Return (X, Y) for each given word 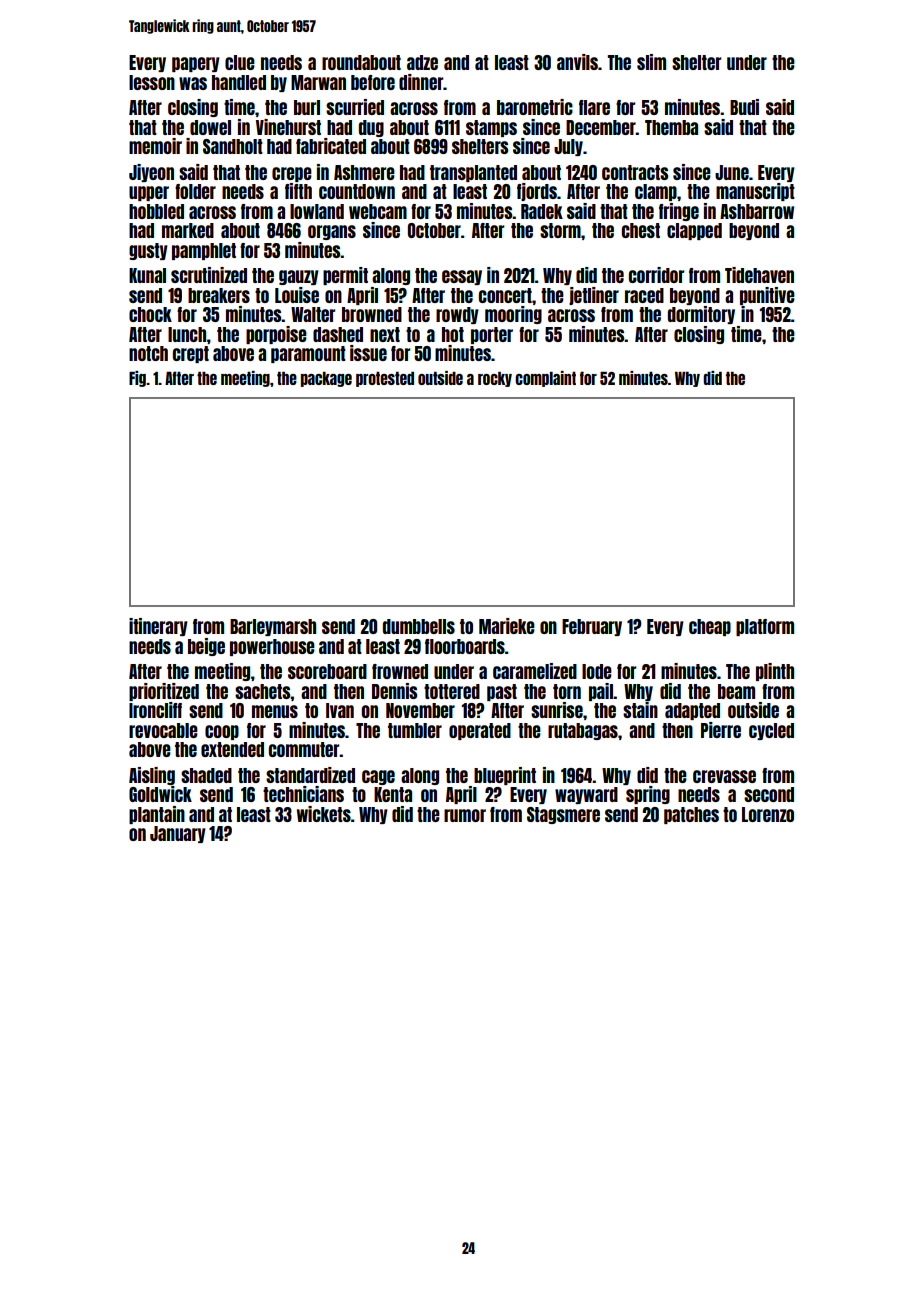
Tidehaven (759, 275)
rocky (495, 379)
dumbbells (419, 626)
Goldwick (160, 794)
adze (422, 62)
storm (560, 230)
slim (651, 62)
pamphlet (204, 251)
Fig (137, 379)
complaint (545, 379)
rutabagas (583, 731)
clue (240, 62)
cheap (710, 627)
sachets (263, 691)
